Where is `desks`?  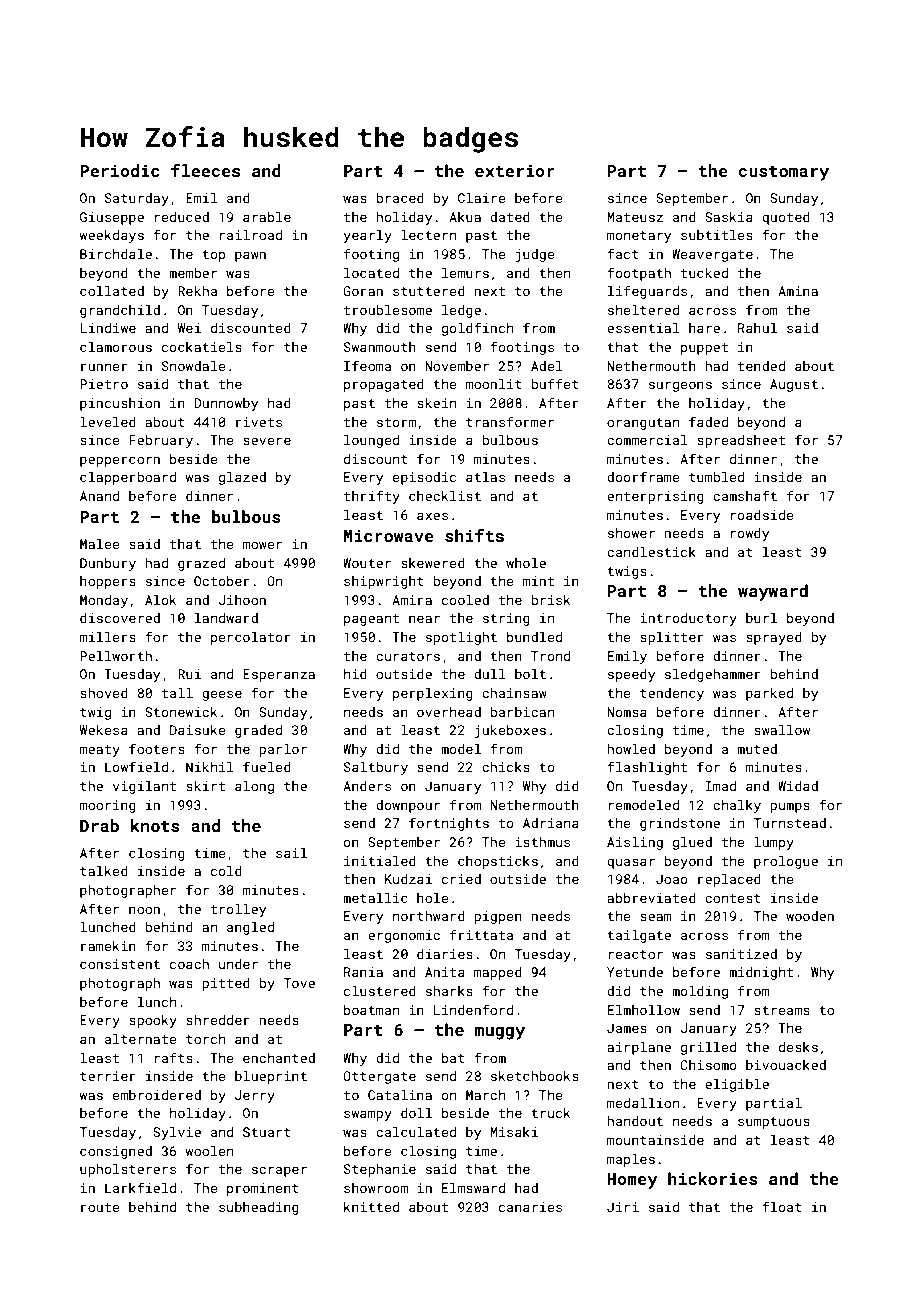
desks is located at coordinates (798, 1047).
